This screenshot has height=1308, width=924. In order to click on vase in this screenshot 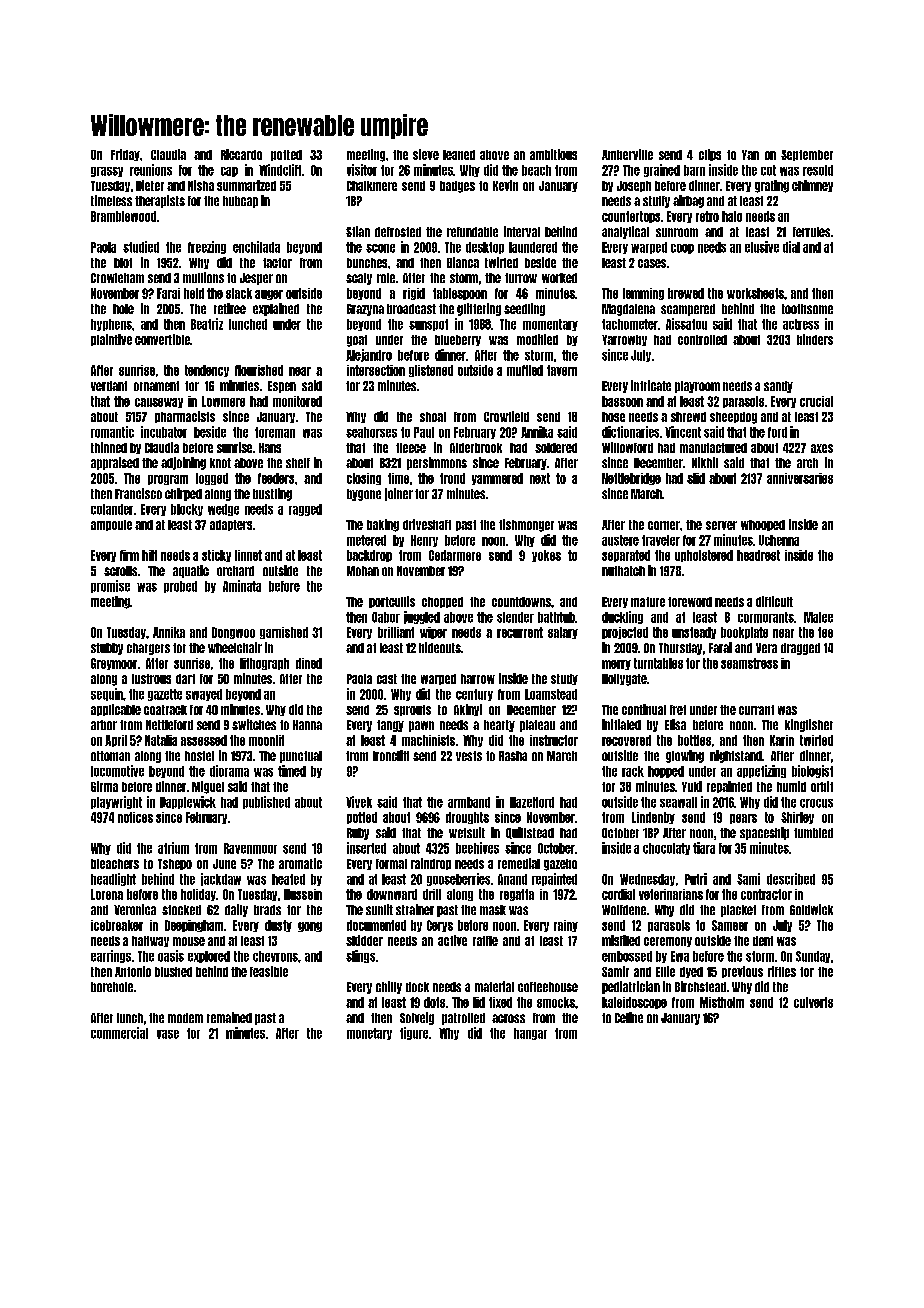, I will do `click(168, 1034)`.
